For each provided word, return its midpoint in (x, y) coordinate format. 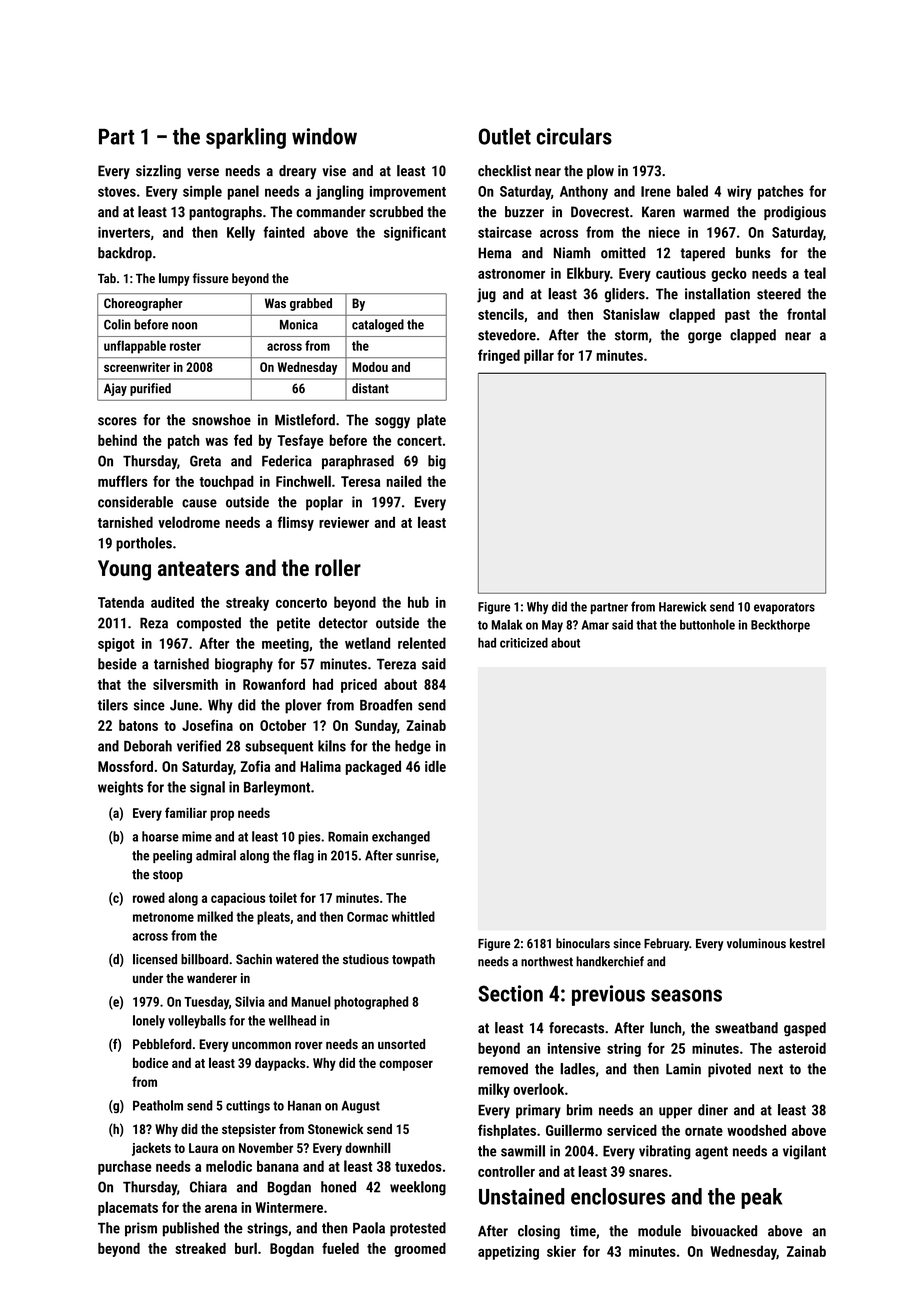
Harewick (682, 606)
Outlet (505, 136)
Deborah (148, 746)
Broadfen (386, 705)
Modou (370, 367)
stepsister (249, 1130)
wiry (739, 193)
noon (184, 326)
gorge (705, 338)
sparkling (246, 138)
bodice (150, 1063)
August (360, 1106)
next (770, 1069)
